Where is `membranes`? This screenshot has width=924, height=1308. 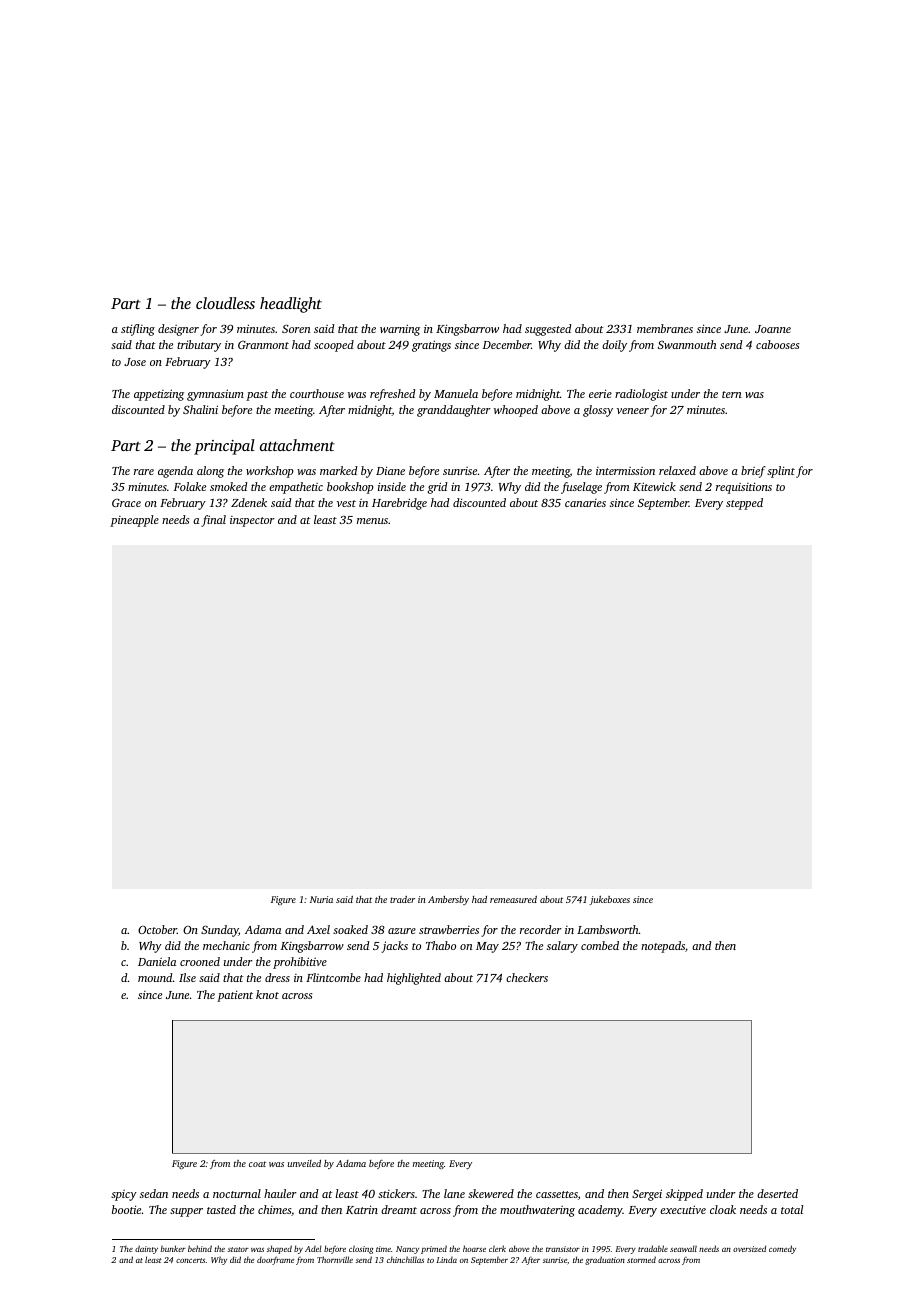
membranes is located at coordinates (665, 328).
